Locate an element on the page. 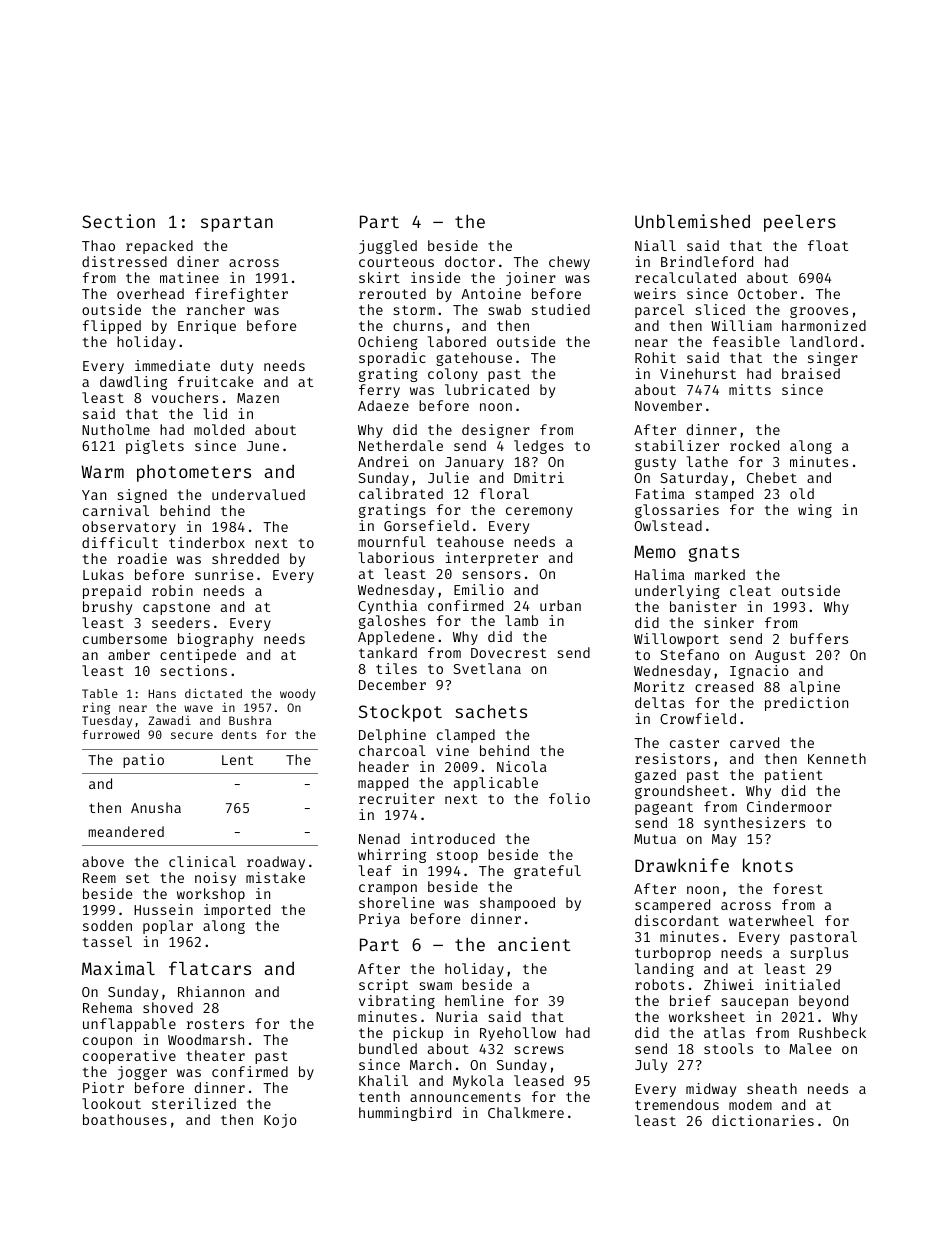 Image resolution: width=952 pixels, height=1233 pixels. script is located at coordinates (383, 986).
